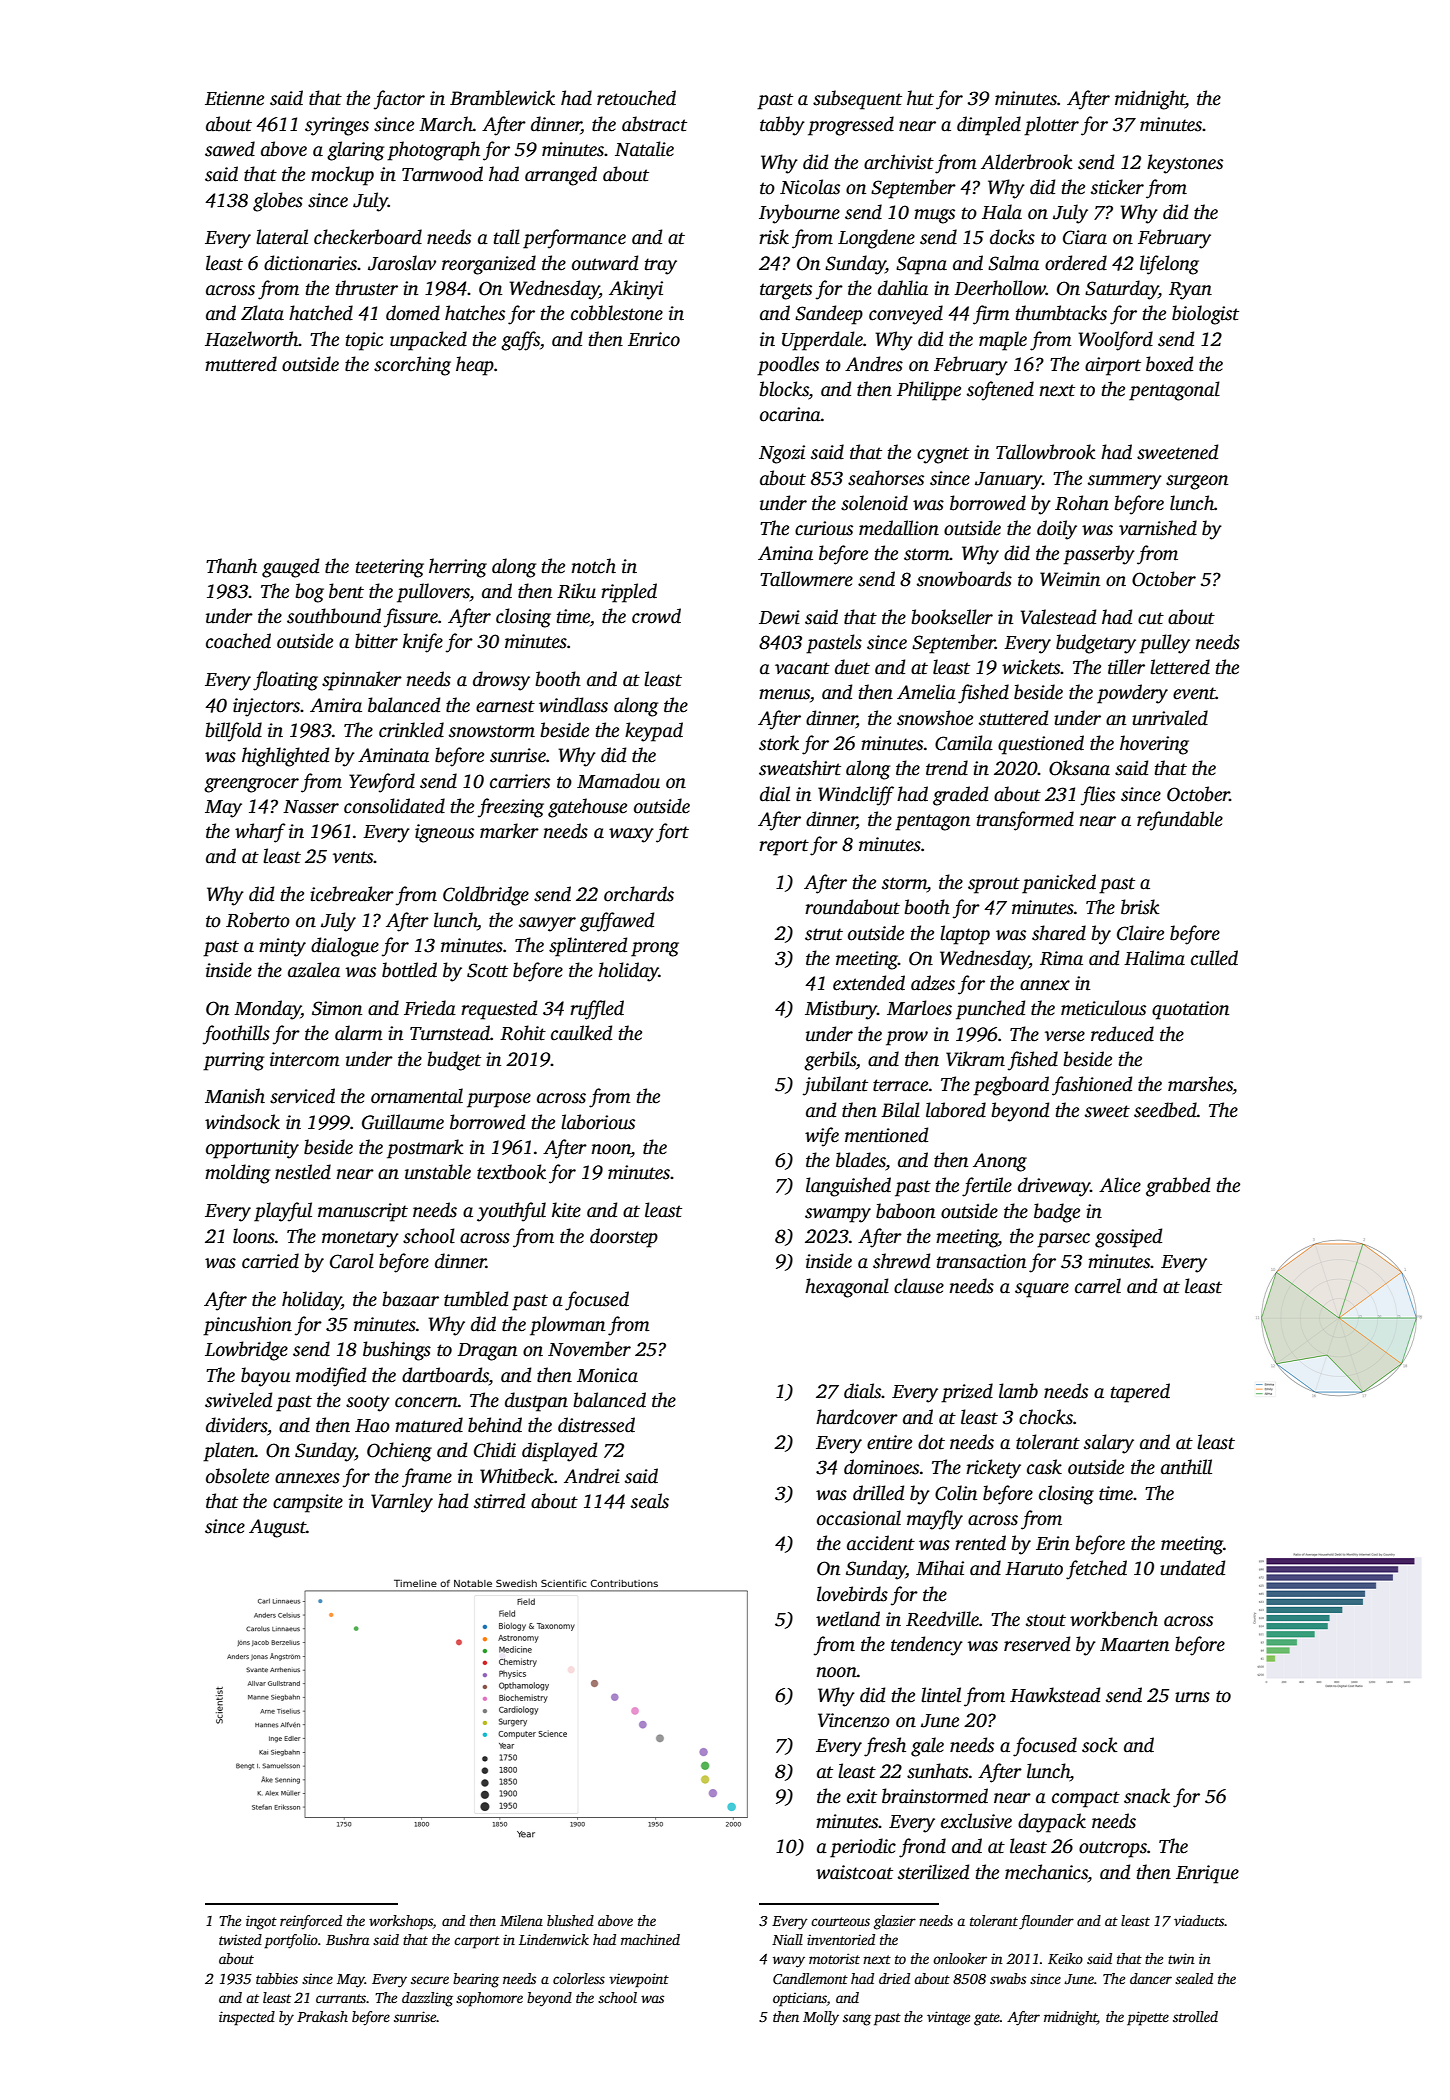  Describe the element at coordinates (411, 730) in the screenshot. I see `crinkled` at that location.
